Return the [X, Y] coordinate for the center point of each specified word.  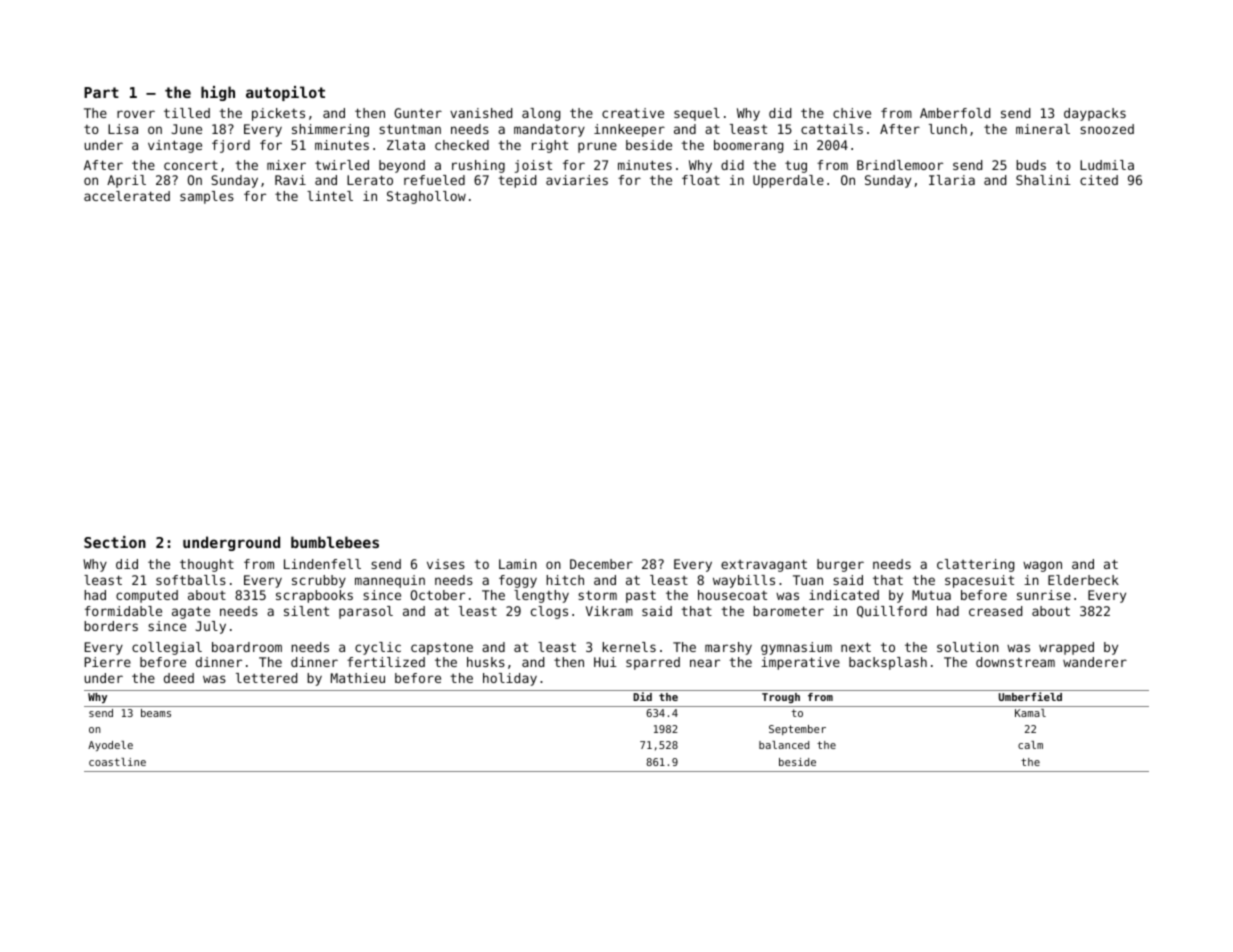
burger [840, 565]
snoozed [1107, 129]
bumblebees [335, 542]
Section [115, 542]
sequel [697, 114]
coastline [117, 762]
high [218, 93]
